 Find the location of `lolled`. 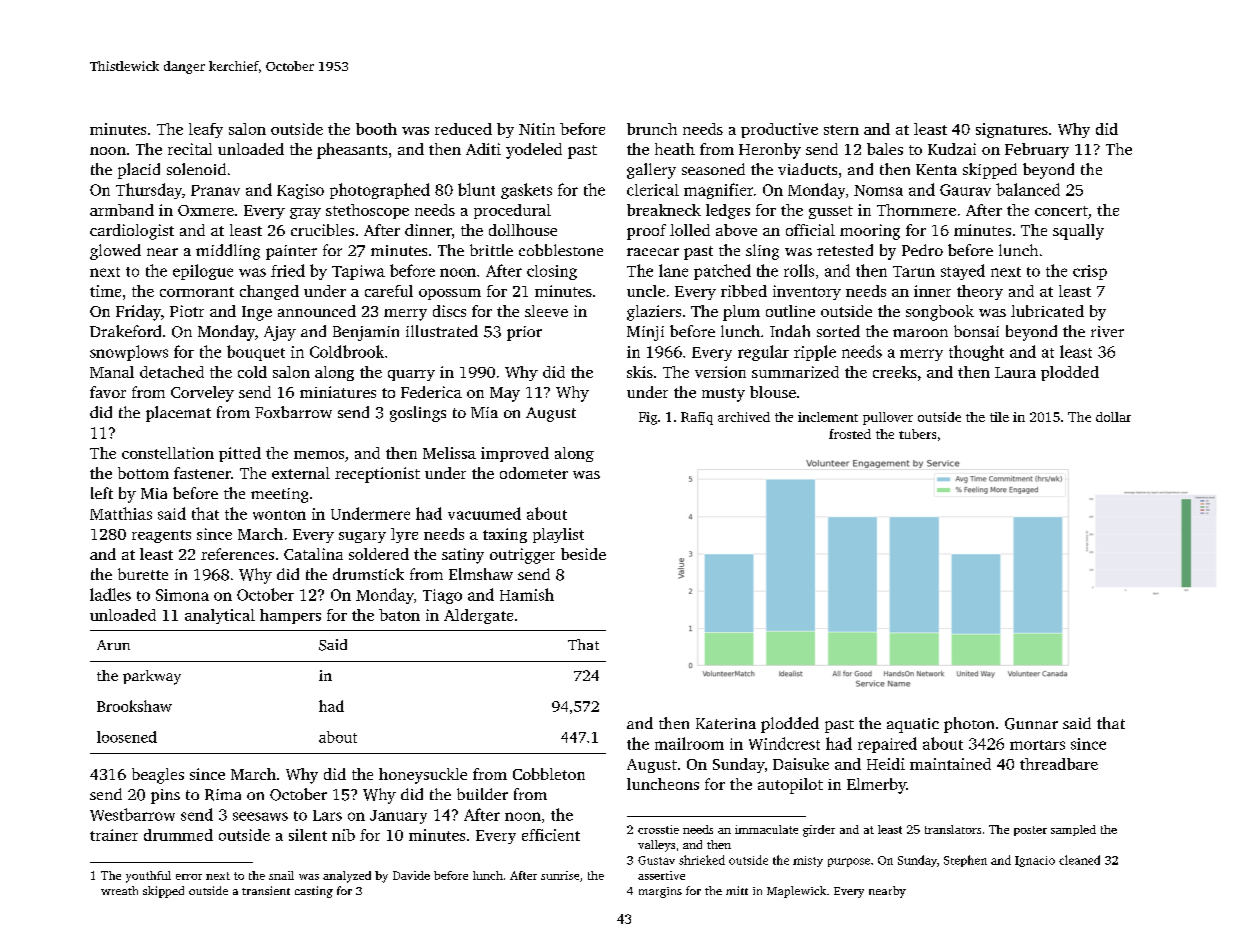

lolled is located at coordinates (690, 230).
